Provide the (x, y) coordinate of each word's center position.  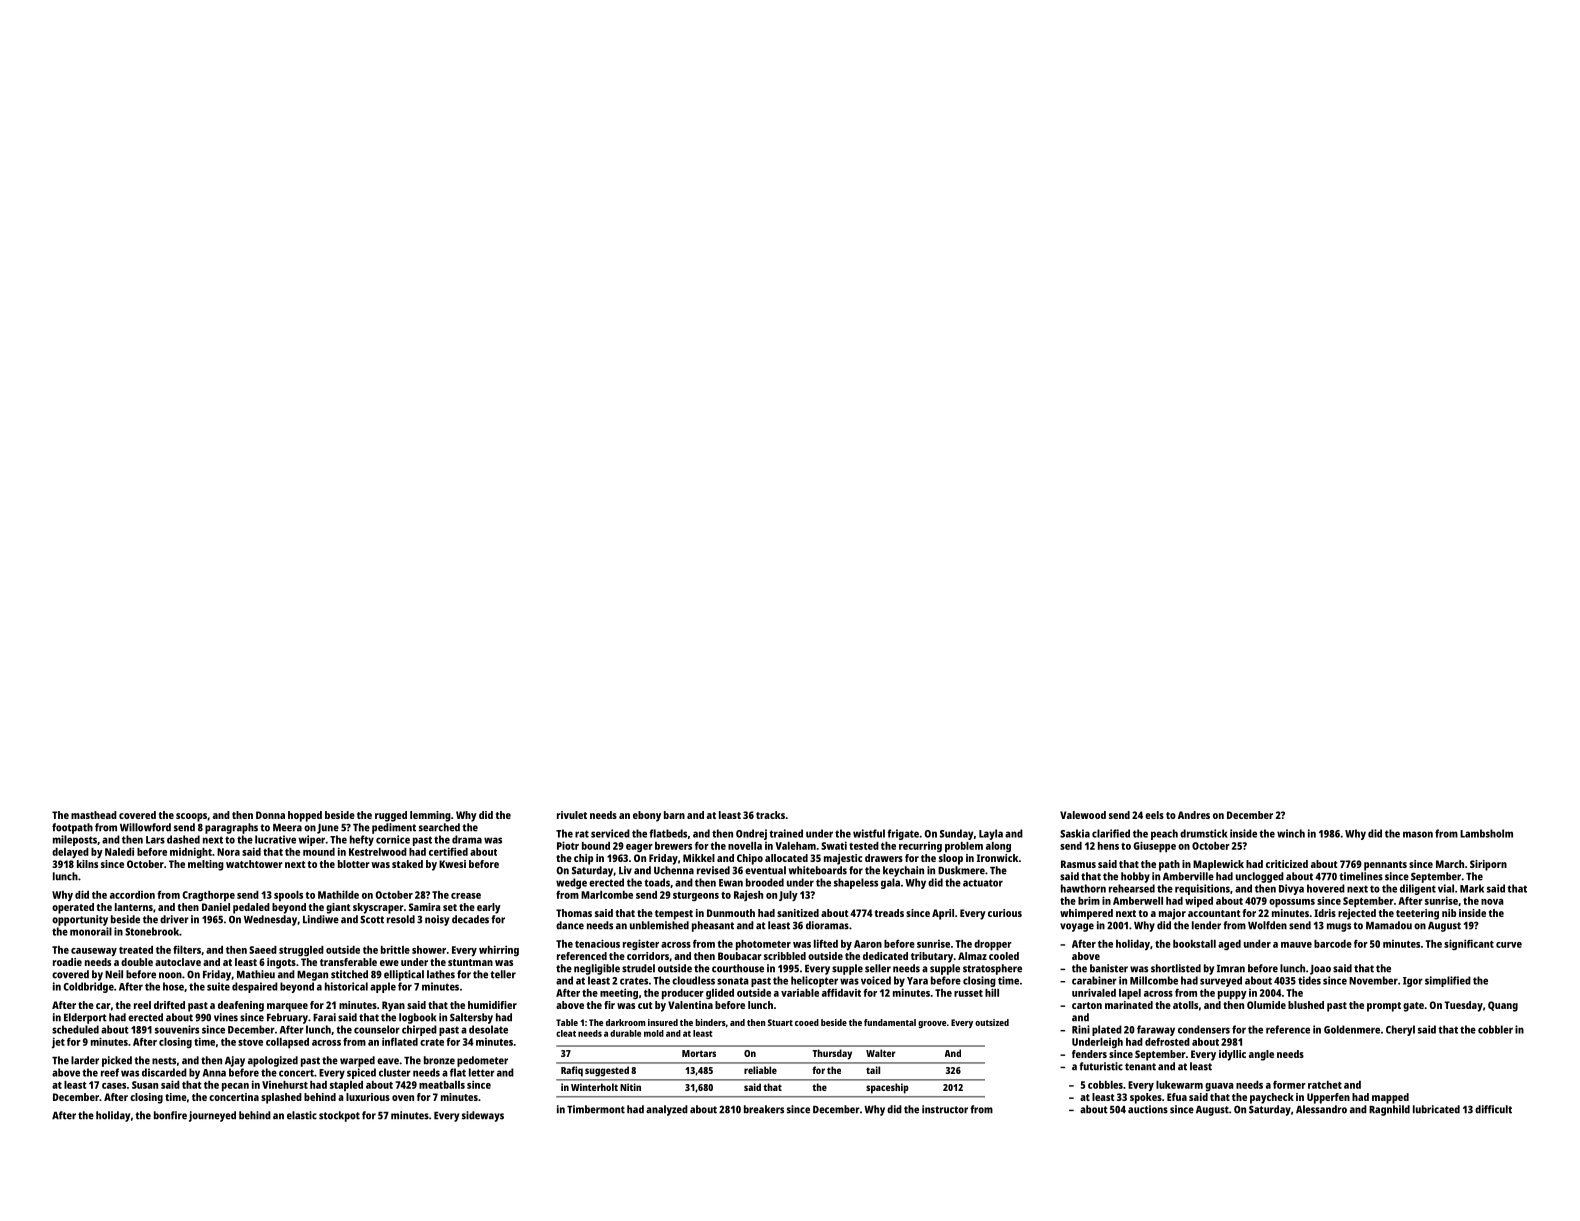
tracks (770, 815)
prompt (1384, 1007)
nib (1449, 913)
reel (142, 1005)
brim (1089, 900)
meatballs (442, 1085)
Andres (1194, 815)
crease (466, 896)
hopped (305, 816)
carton (1087, 1005)
